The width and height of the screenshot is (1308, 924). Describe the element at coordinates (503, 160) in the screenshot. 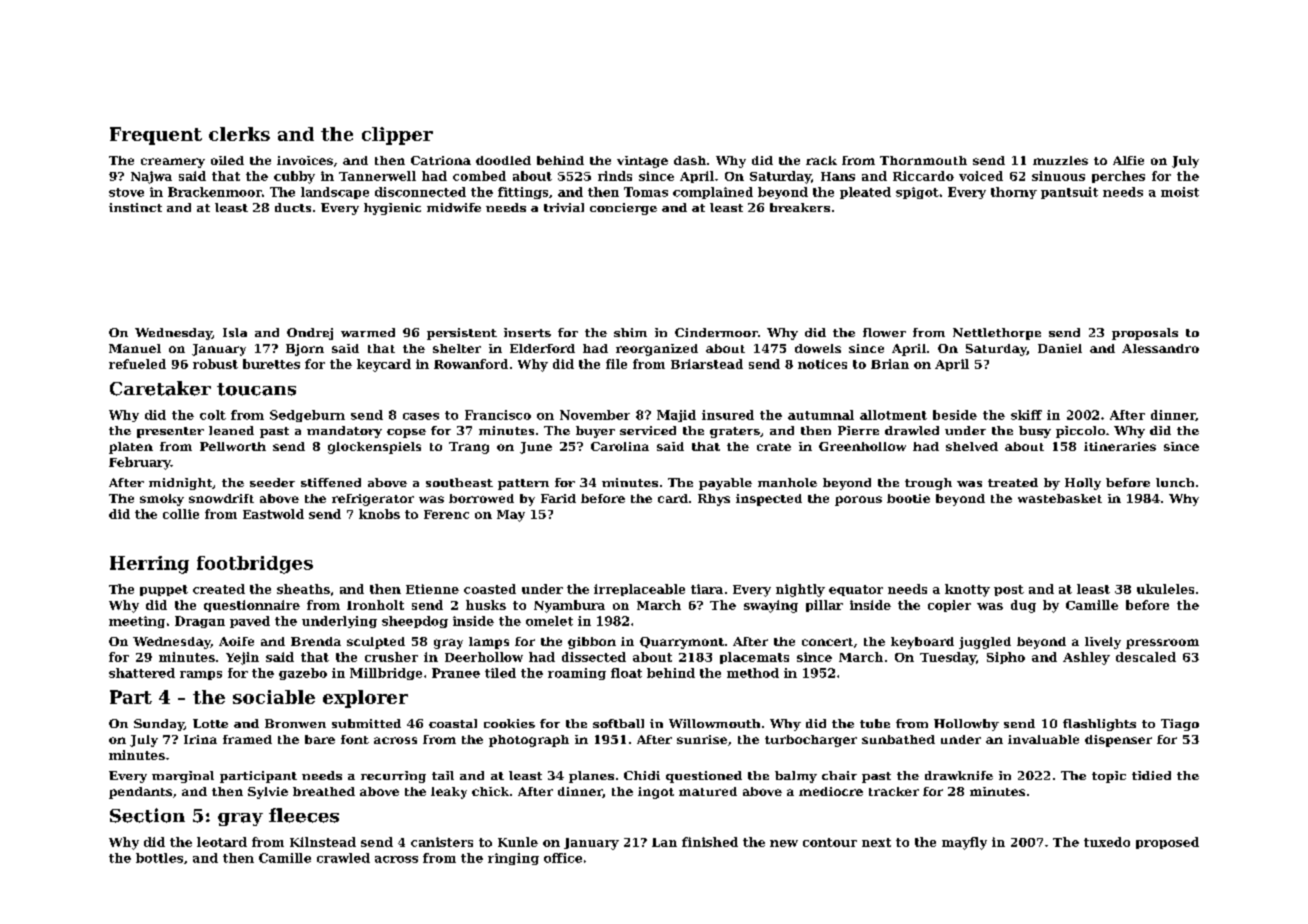

I see `doodled` at that location.
